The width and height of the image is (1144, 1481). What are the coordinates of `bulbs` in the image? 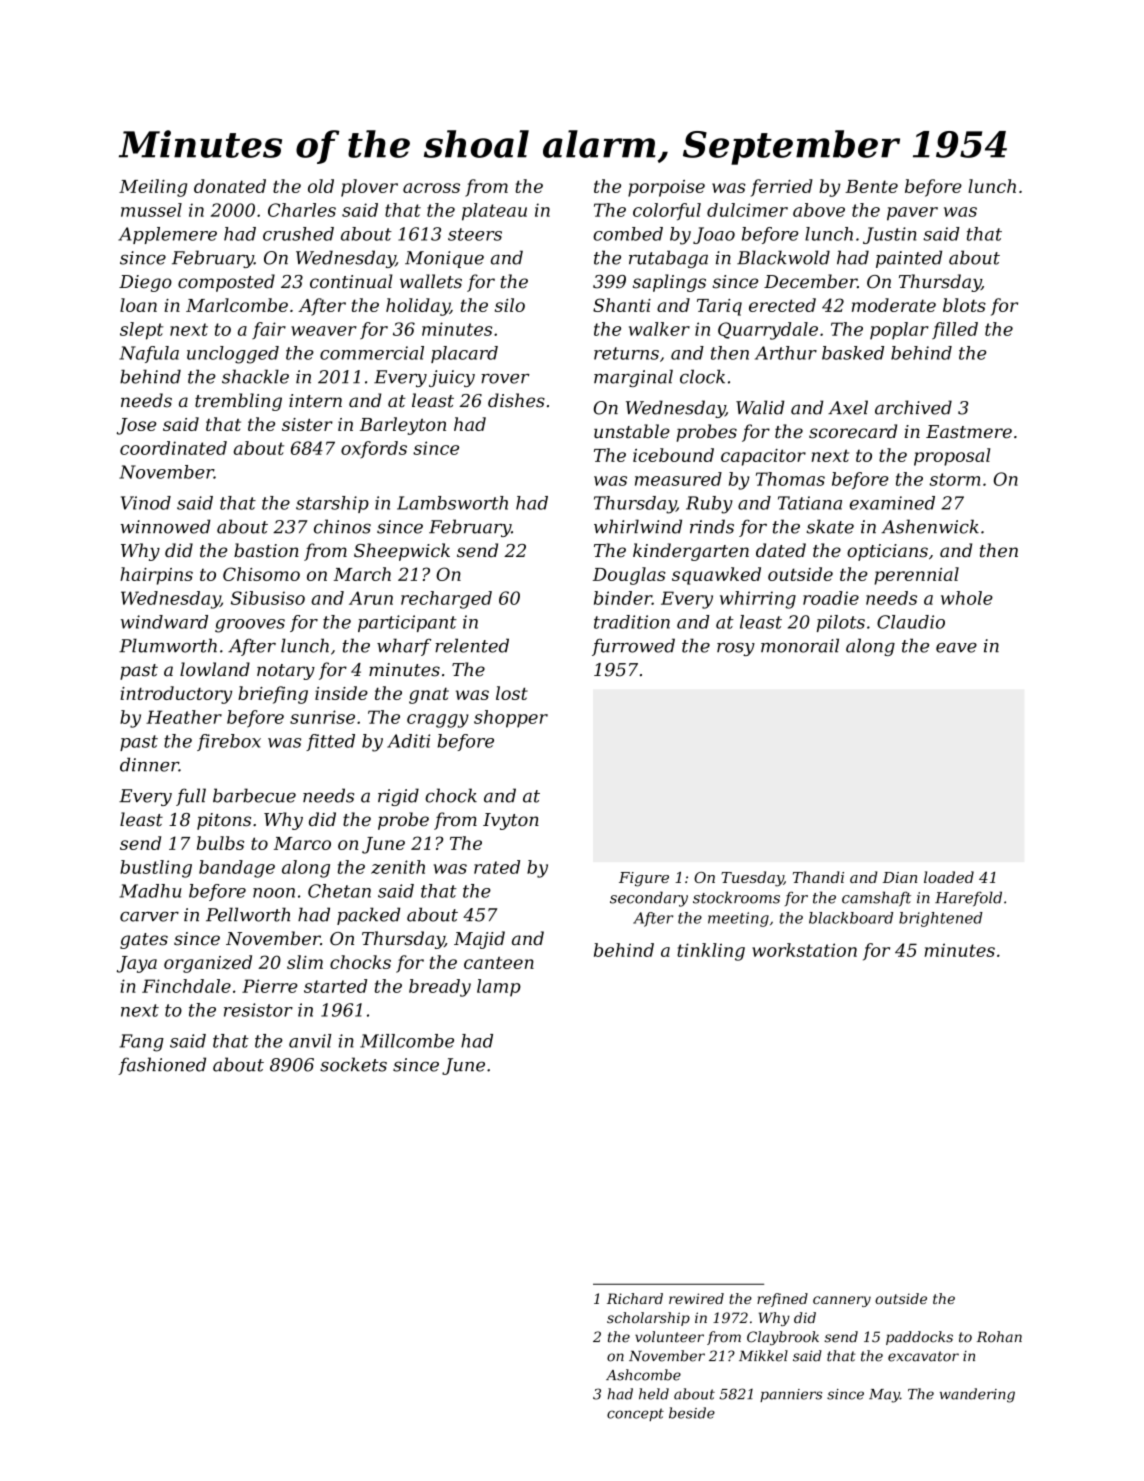 It's located at (220, 843).
